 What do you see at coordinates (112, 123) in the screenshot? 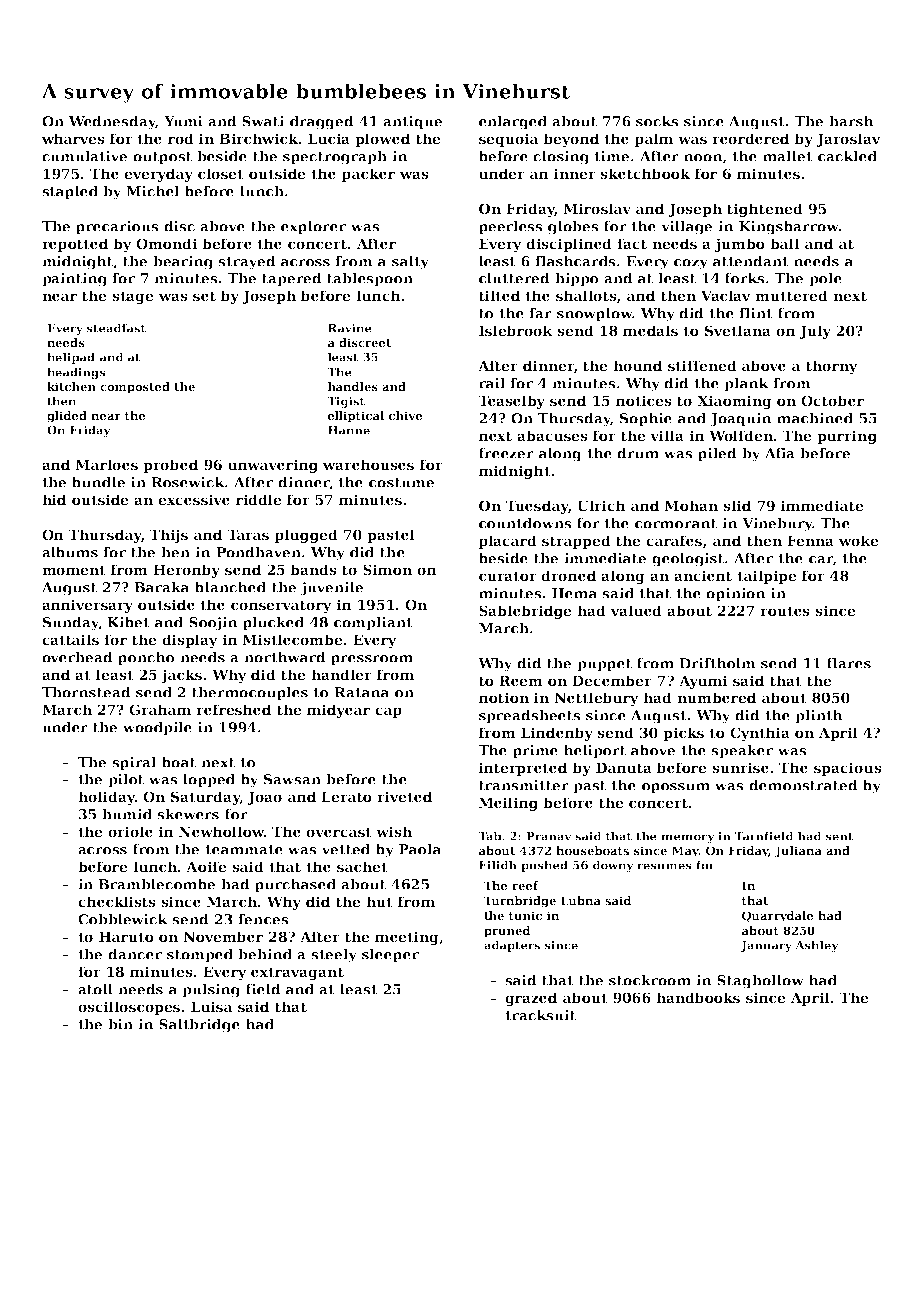
I see `Wednesday` at bounding box center [112, 123].
